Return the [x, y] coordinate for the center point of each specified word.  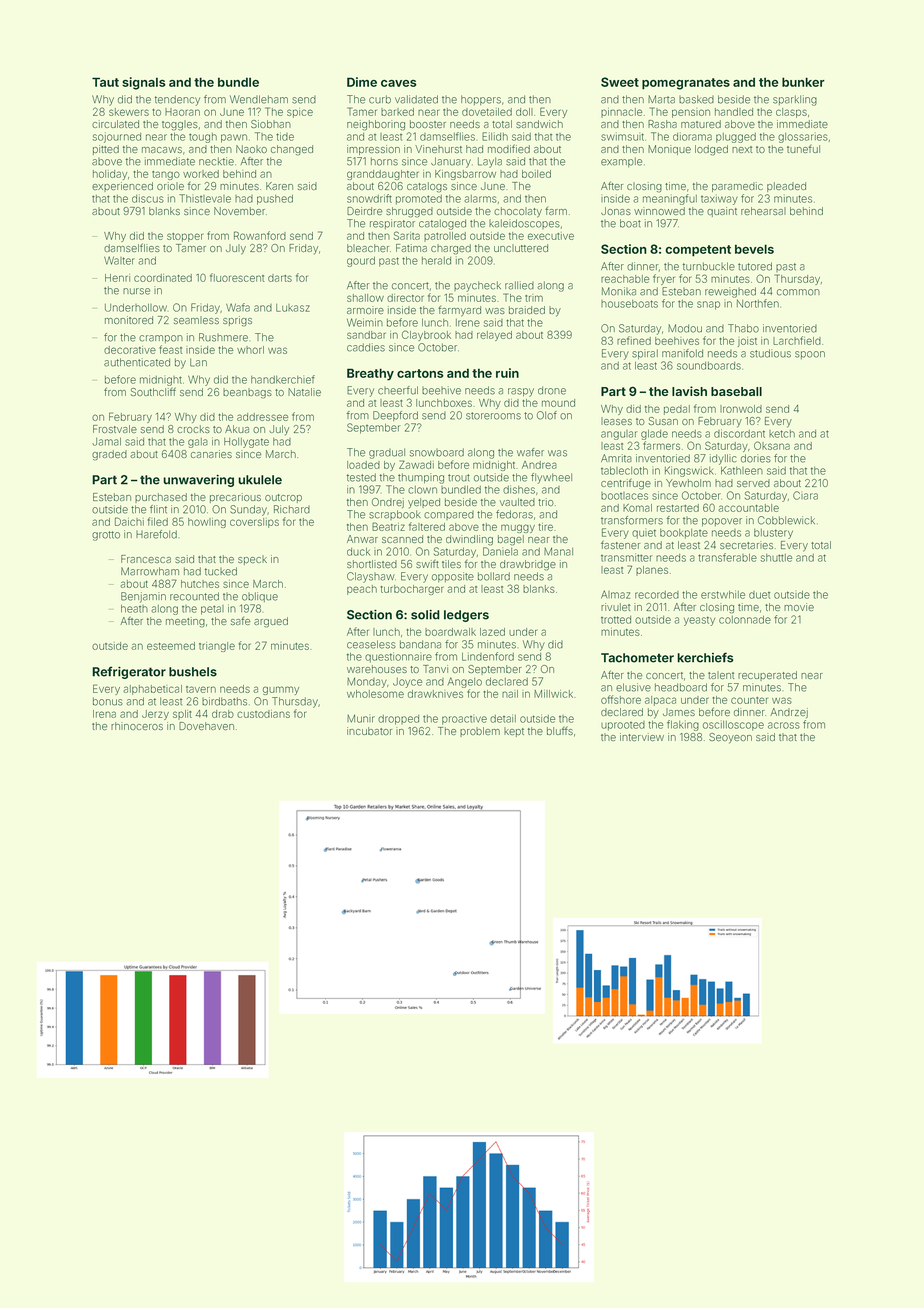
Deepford [395, 416]
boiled [536, 174]
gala [198, 443]
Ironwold [741, 409]
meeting [185, 622]
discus [148, 198]
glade [654, 435]
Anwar [362, 539]
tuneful [803, 149]
